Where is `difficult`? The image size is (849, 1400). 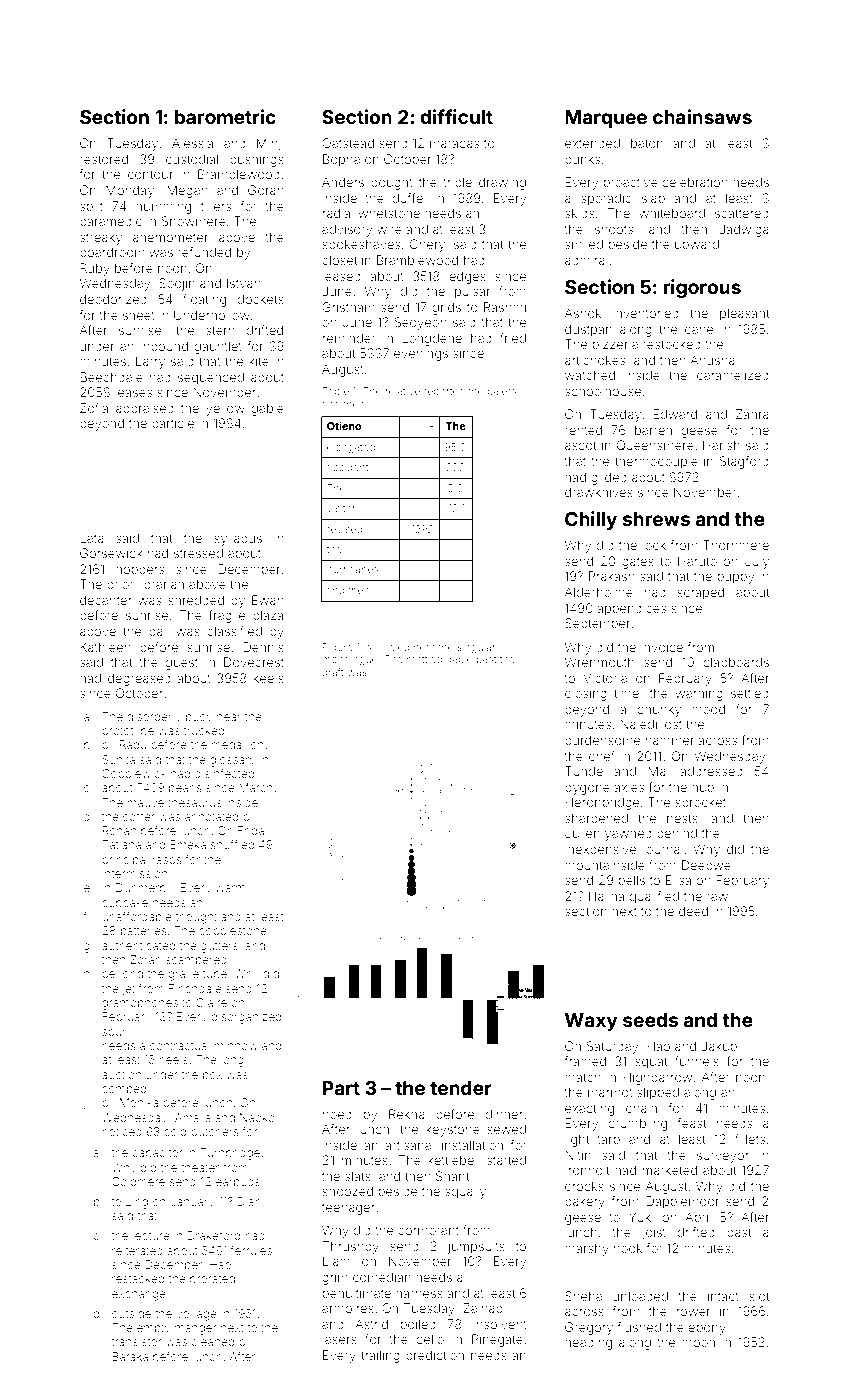
difficult is located at coordinates (456, 116).
